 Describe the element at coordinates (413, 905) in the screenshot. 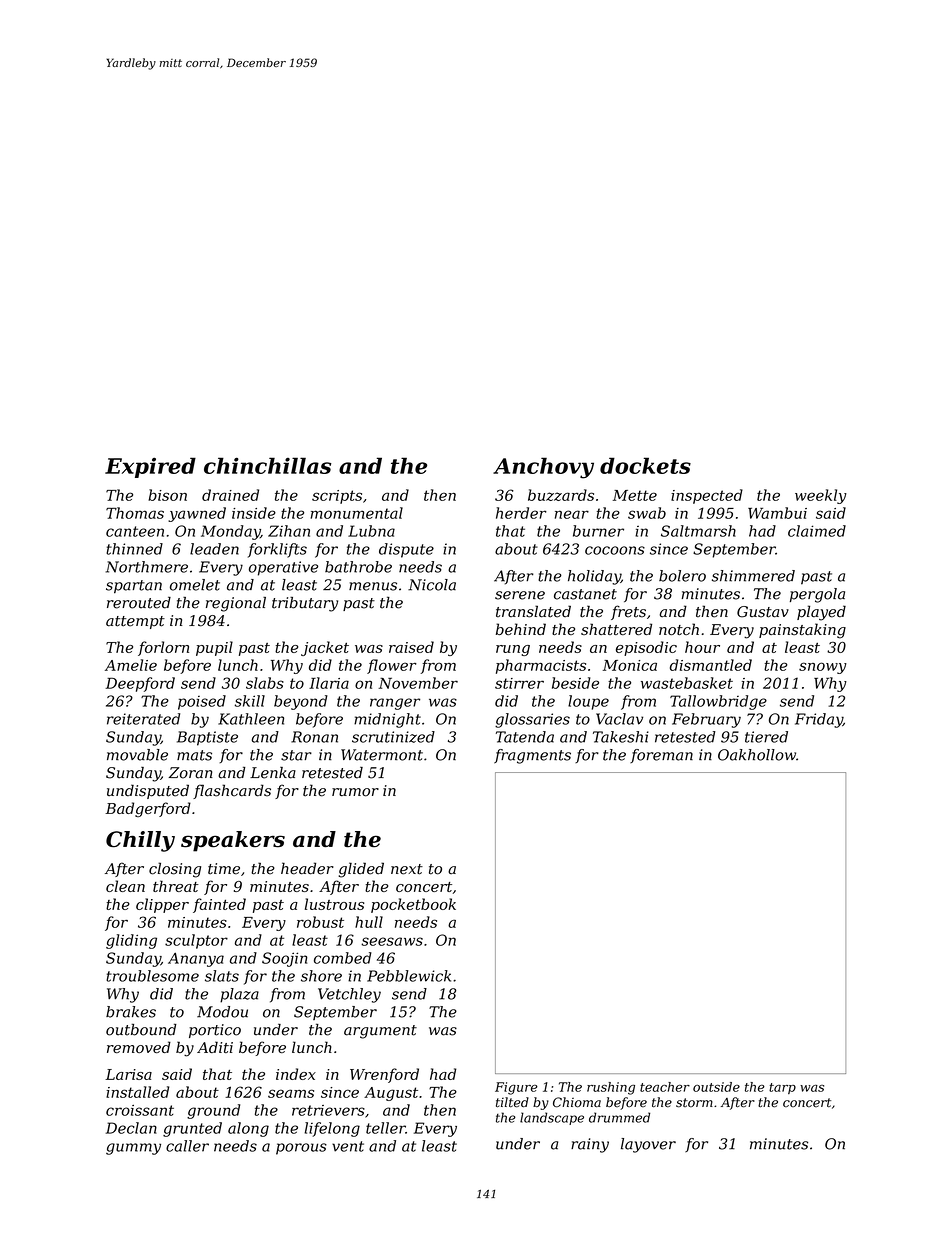

I see `pocketbook` at that location.
